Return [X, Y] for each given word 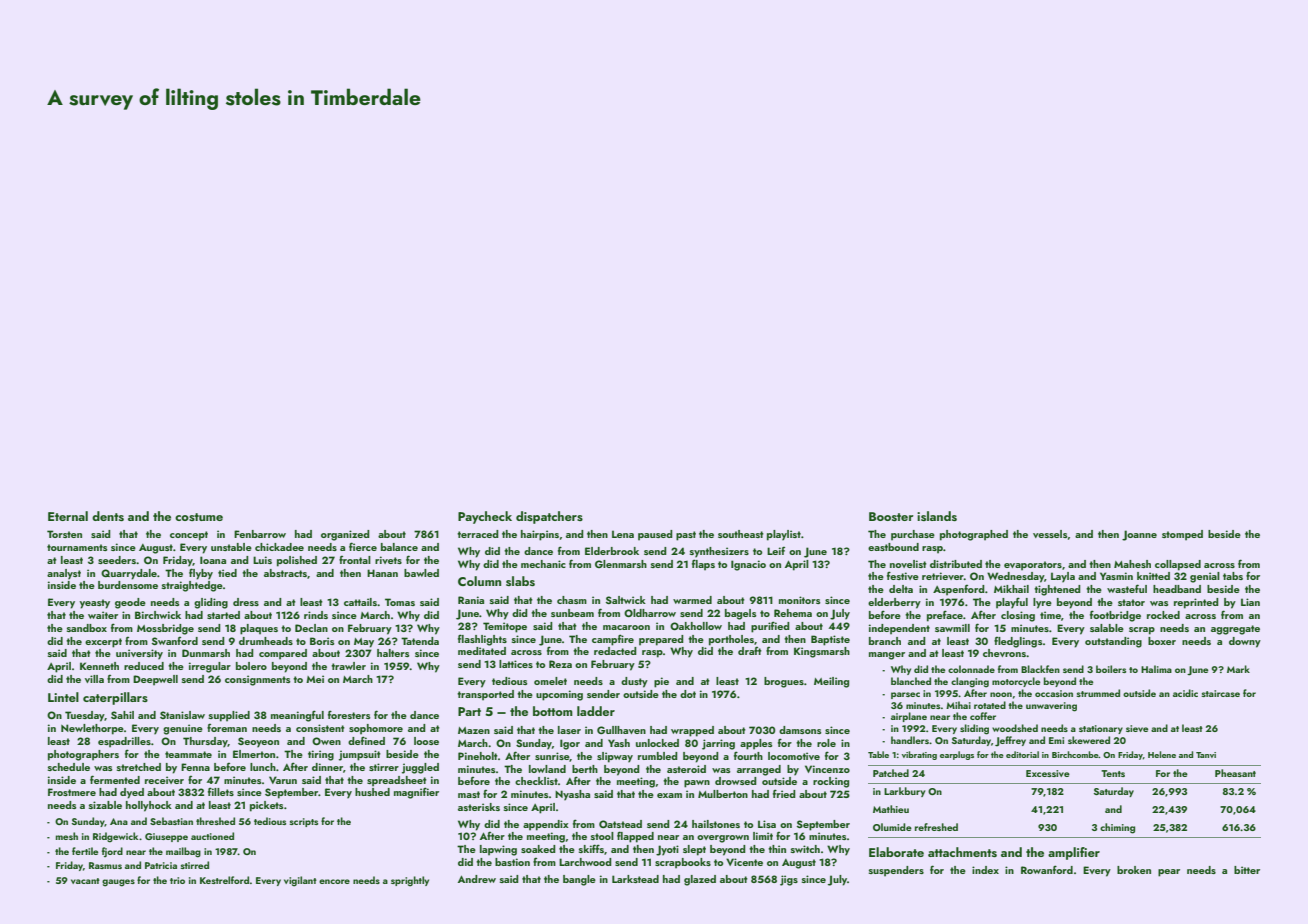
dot [688, 694]
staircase [1220, 693]
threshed [215, 821]
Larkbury [905, 792]
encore [334, 881]
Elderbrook [612, 551]
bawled [421, 573]
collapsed [1178, 565]
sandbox [87, 628]
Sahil [122, 715]
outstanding [1113, 642]
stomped [1182, 535]
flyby [201, 574]
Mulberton [723, 794]
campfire [613, 640]
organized [345, 535]
